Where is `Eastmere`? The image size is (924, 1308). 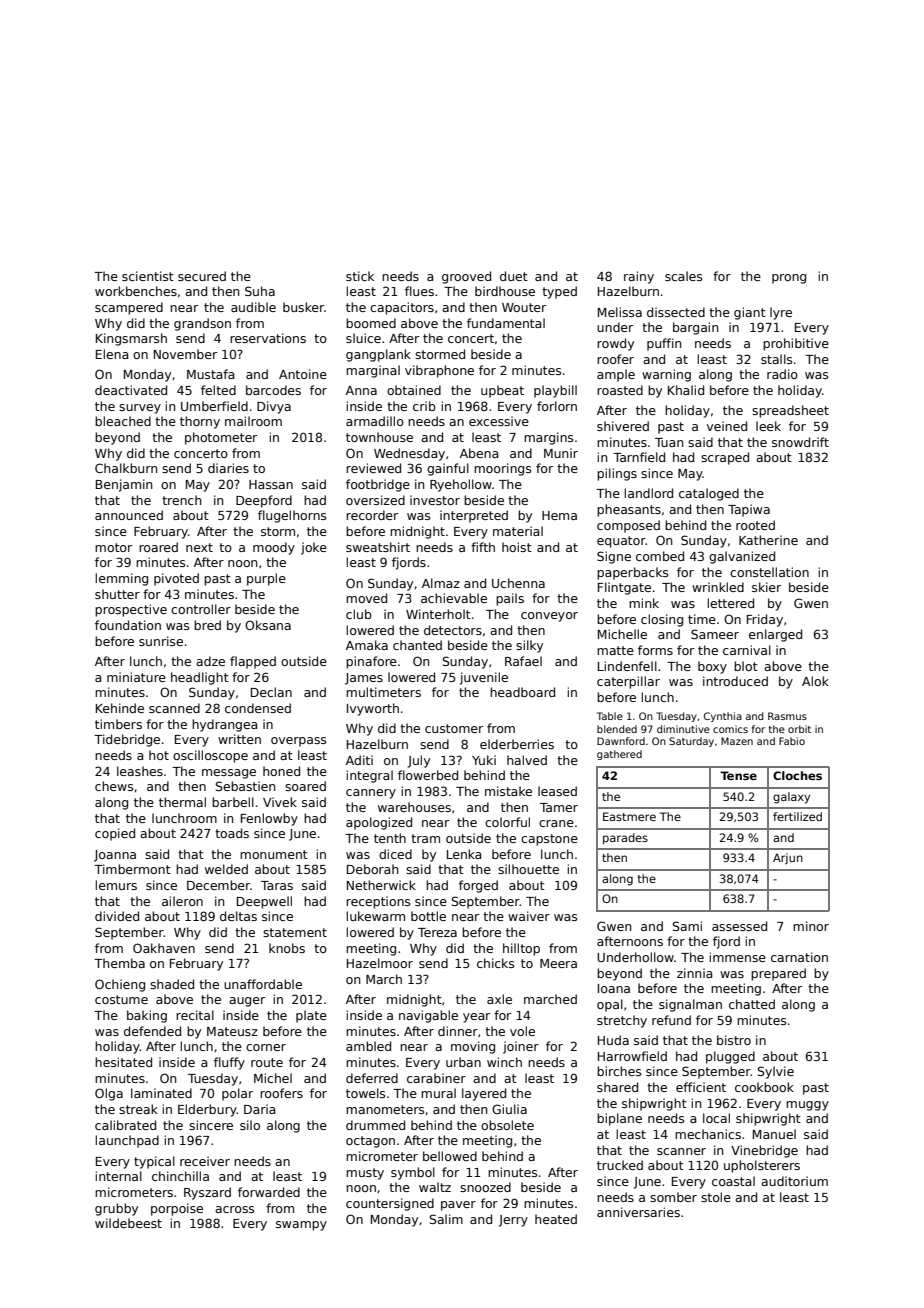 Eastmere is located at coordinates (629, 816).
